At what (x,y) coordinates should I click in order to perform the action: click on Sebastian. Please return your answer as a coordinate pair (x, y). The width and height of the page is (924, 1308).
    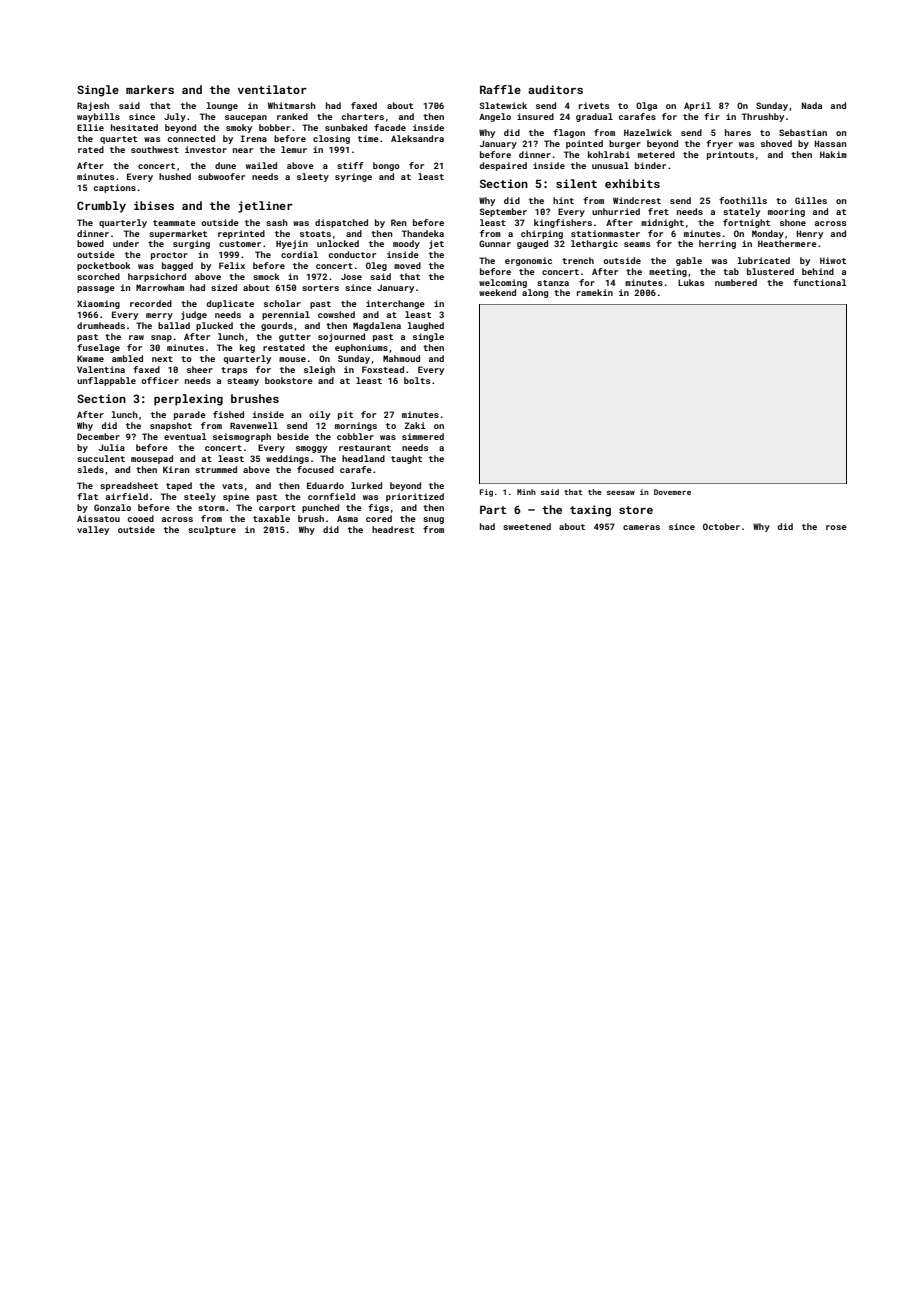
    Looking at the image, I should click on (803, 132).
